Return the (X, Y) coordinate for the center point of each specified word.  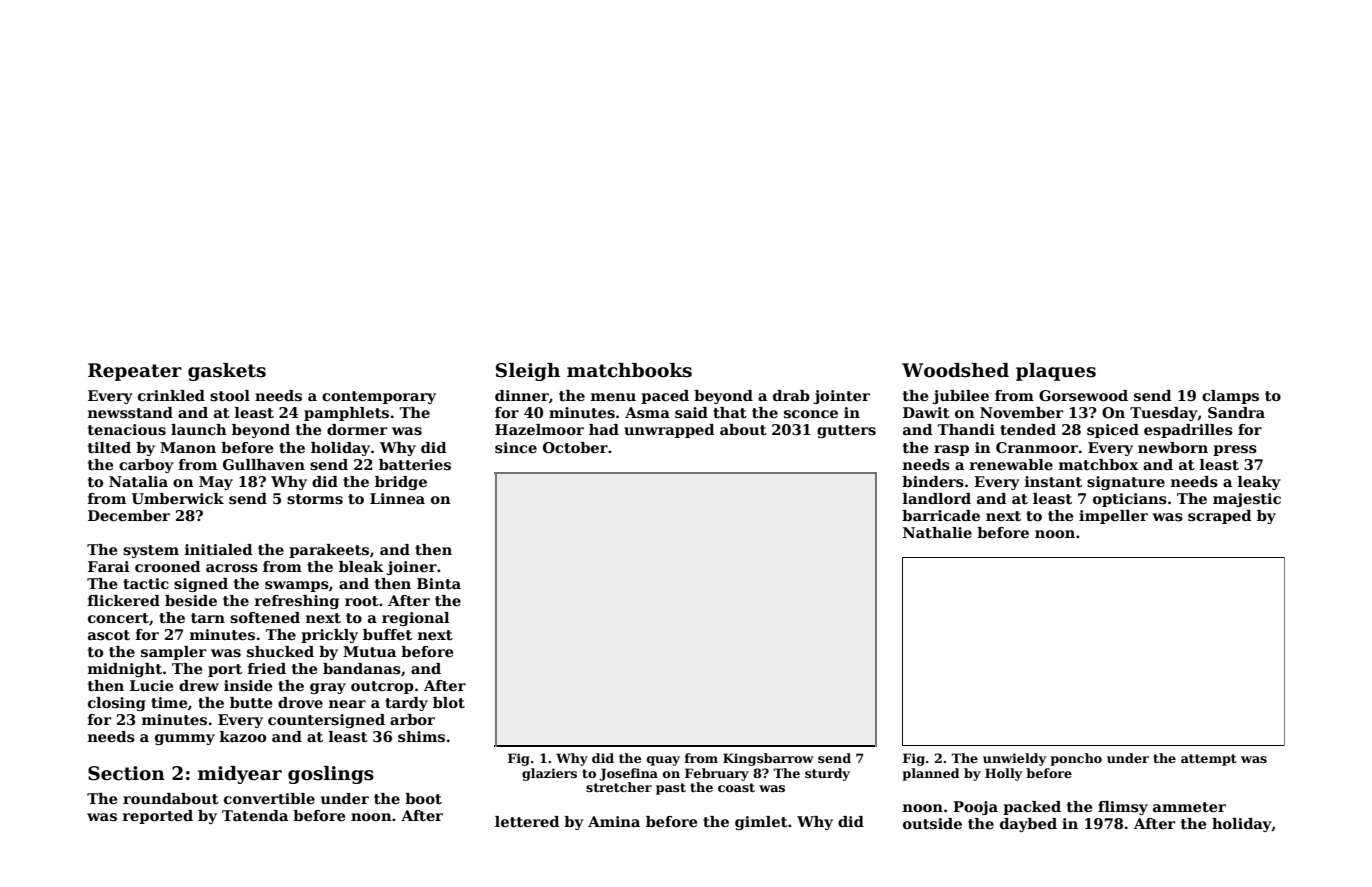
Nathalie (937, 532)
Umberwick (178, 499)
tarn (208, 618)
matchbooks (629, 370)
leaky (1259, 483)
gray (328, 688)
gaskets (227, 372)
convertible (269, 798)
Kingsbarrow (768, 759)
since (516, 448)
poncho (1076, 759)
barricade (941, 515)
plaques (1056, 372)
